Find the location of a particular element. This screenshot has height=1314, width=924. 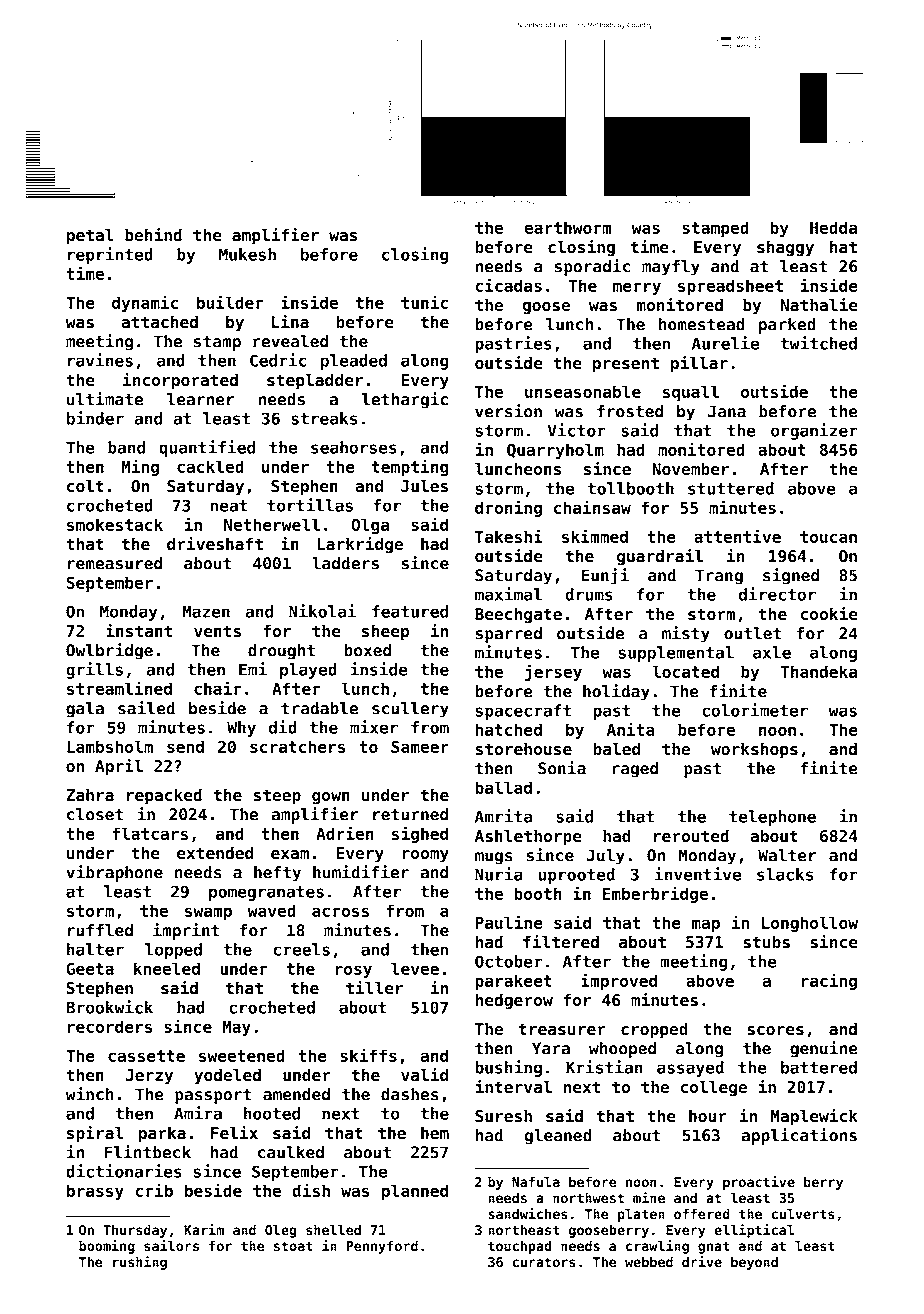

stuttered is located at coordinates (731, 488).
